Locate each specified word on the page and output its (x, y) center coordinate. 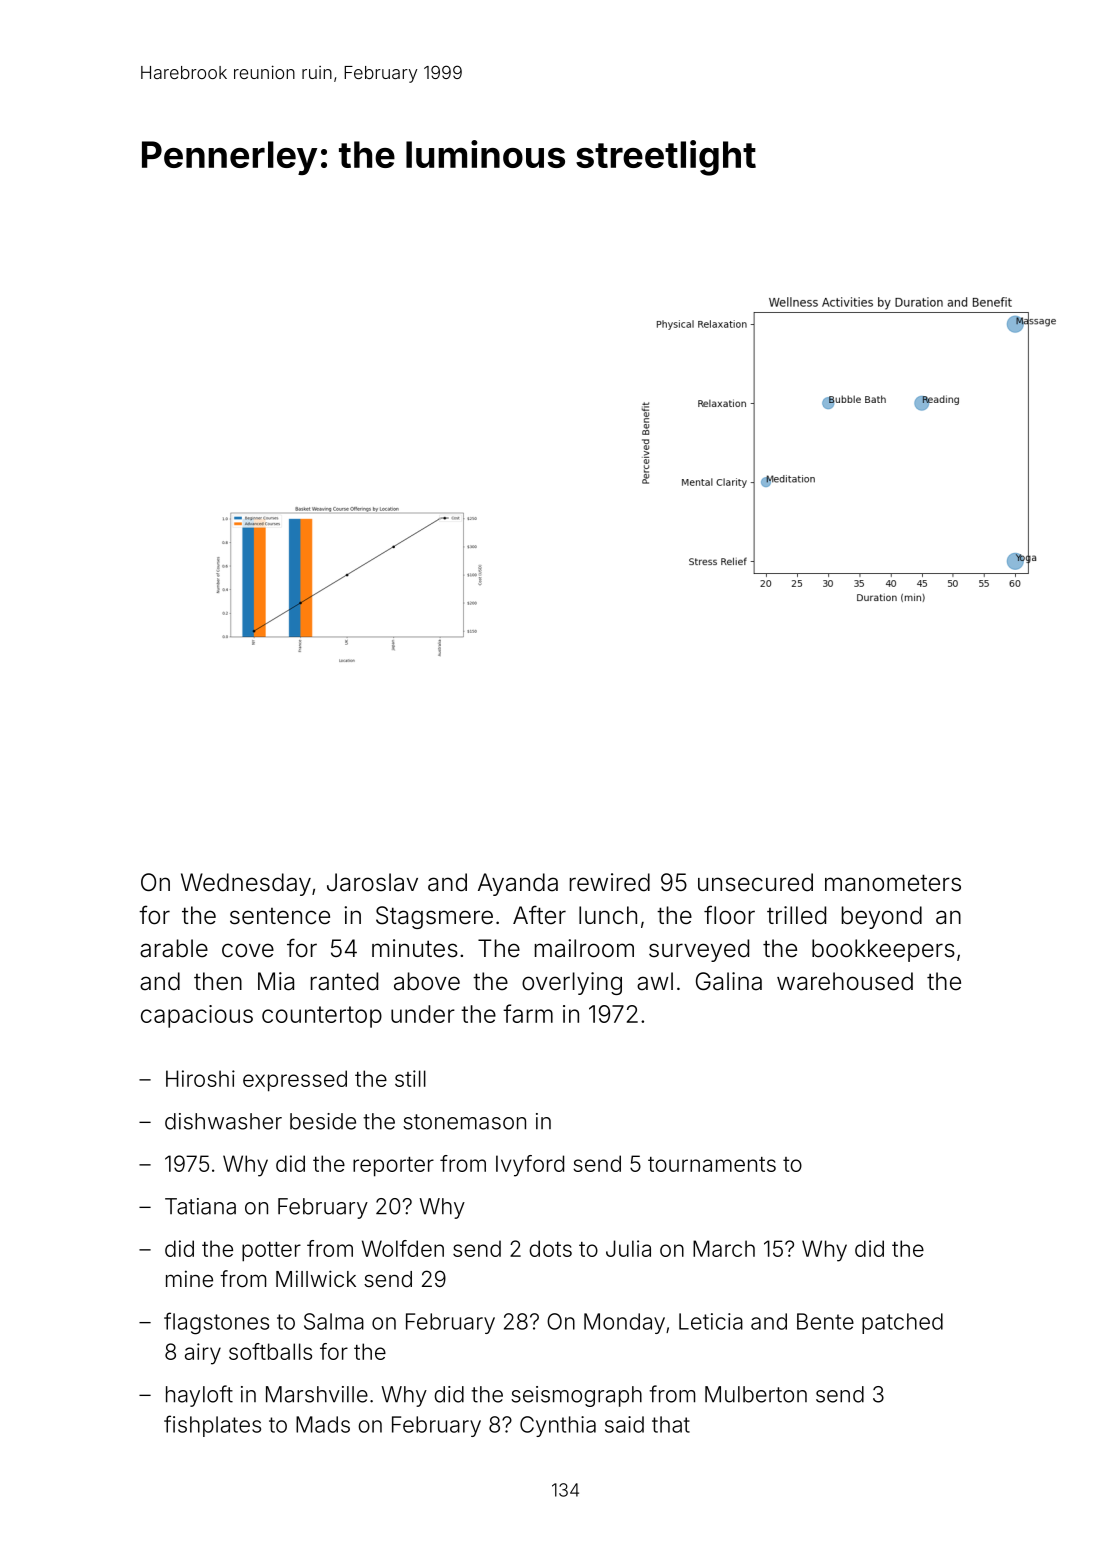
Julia (628, 1248)
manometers (893, 883)
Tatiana (200, 1206)
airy (203, 1354)
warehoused (845, 981)
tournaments (712, 1164)
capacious (197, 1016)
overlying (572, 983)
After (539, 915)
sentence (280, 916)
